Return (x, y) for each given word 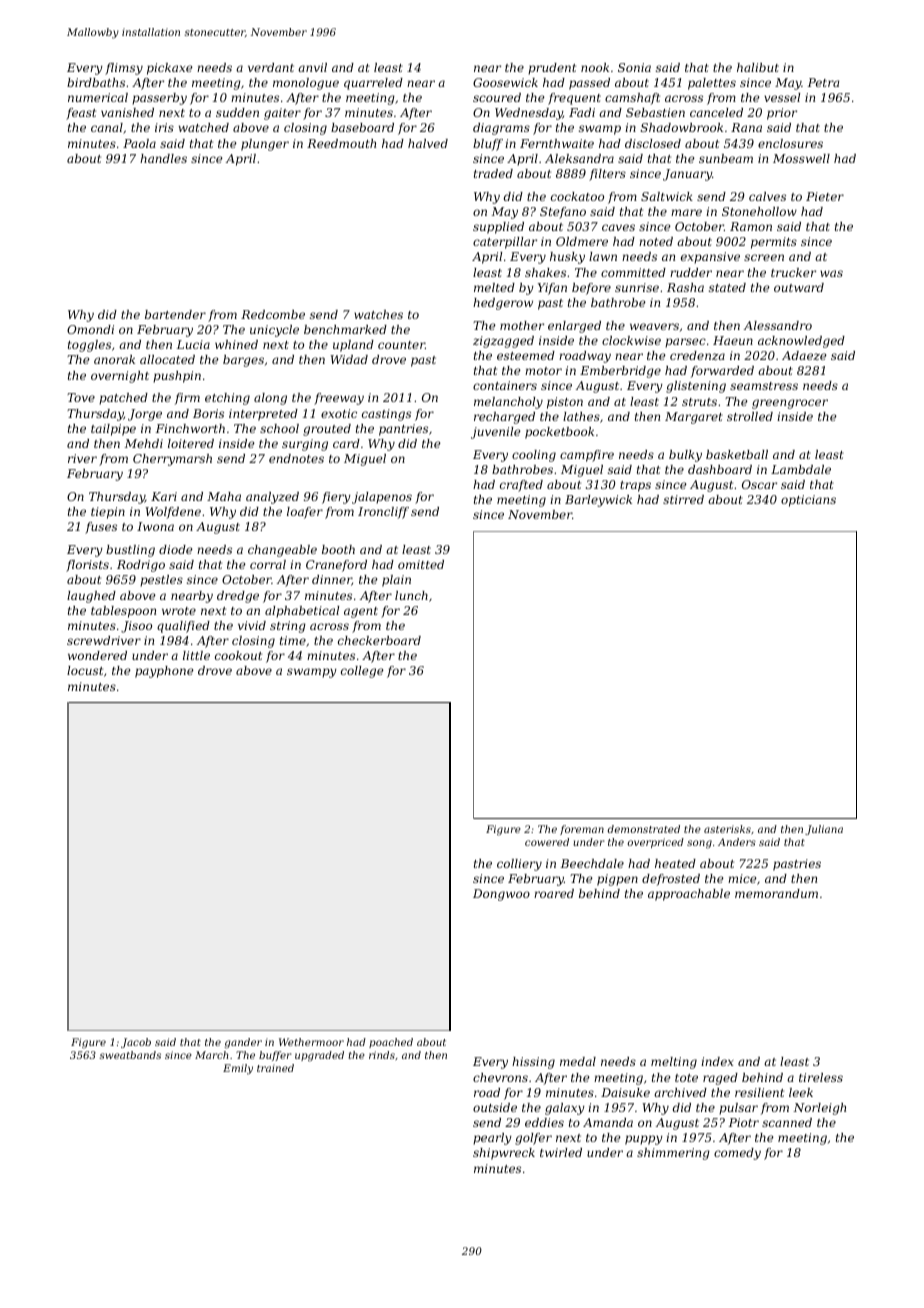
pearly (492, 1139)
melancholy (508, 403)
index (717, 1061)
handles (163, 158)
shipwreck (504, 1154)
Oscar (759, 484)
